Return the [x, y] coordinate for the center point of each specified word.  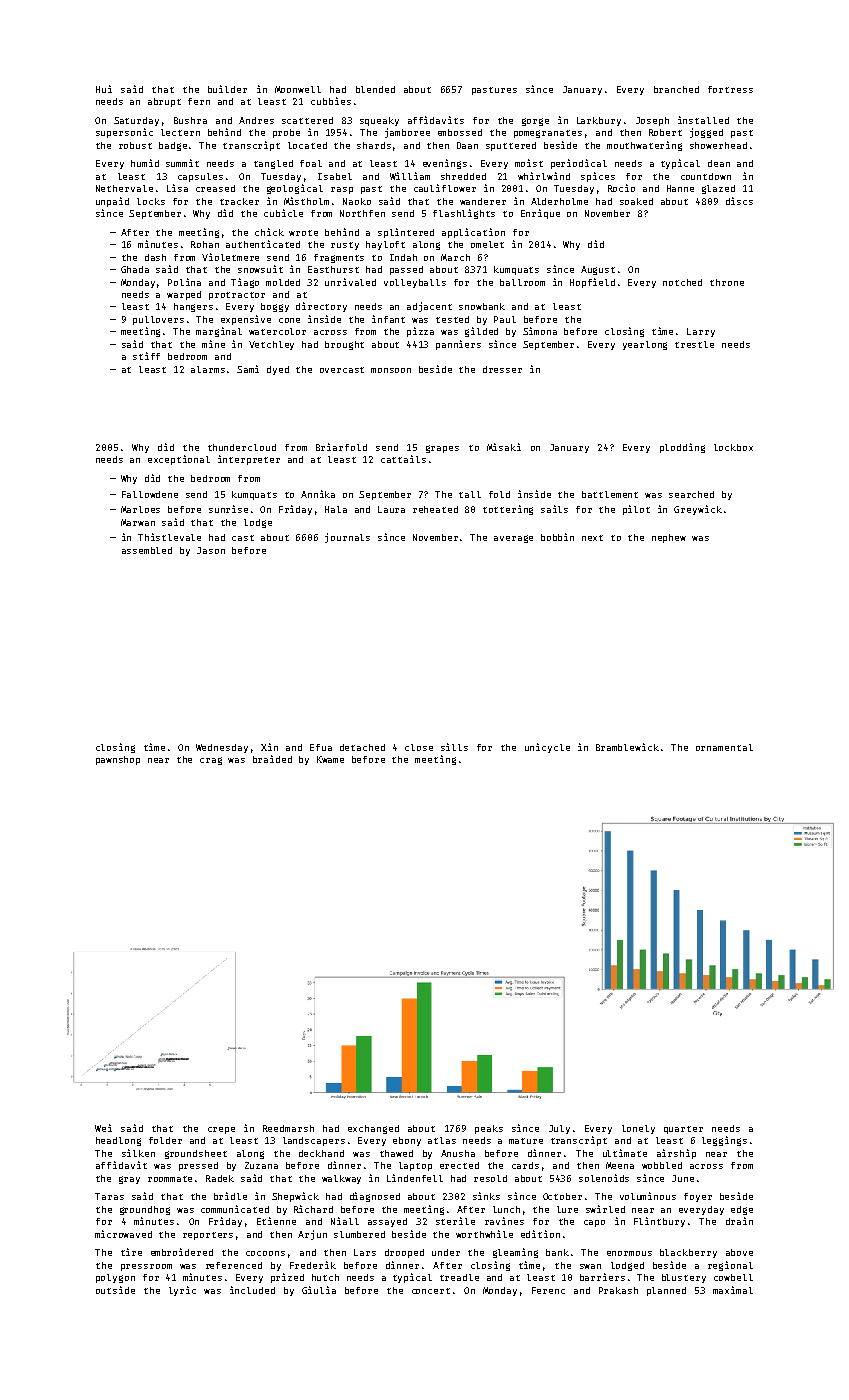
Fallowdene [150, 494]
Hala [336, 509]
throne [727, 282]
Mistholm [306, 201]
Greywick [698, 510]
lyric [182, 1291]
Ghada [135, 269]
